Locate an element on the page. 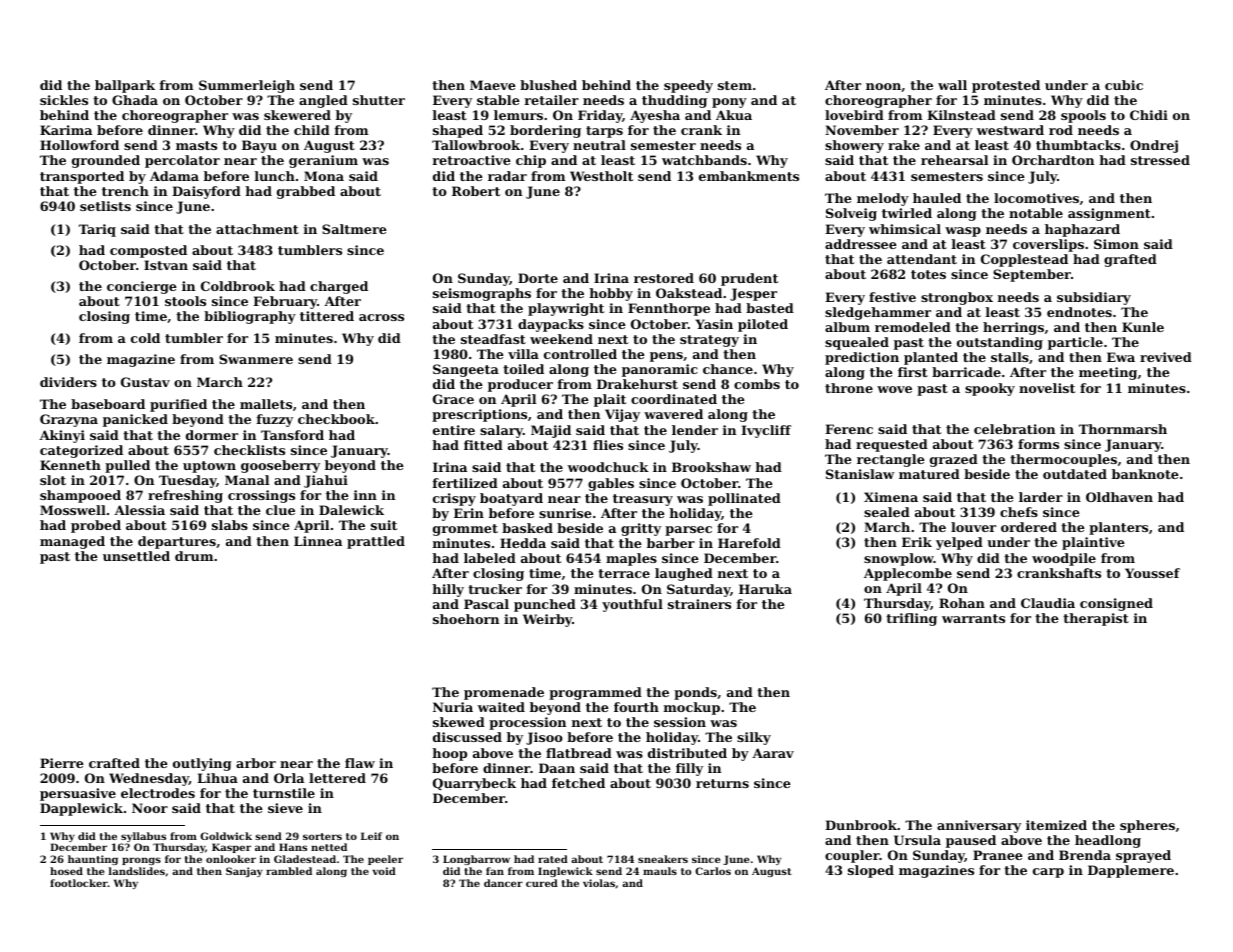  Chidi is located at coordinates (1149, 115).
